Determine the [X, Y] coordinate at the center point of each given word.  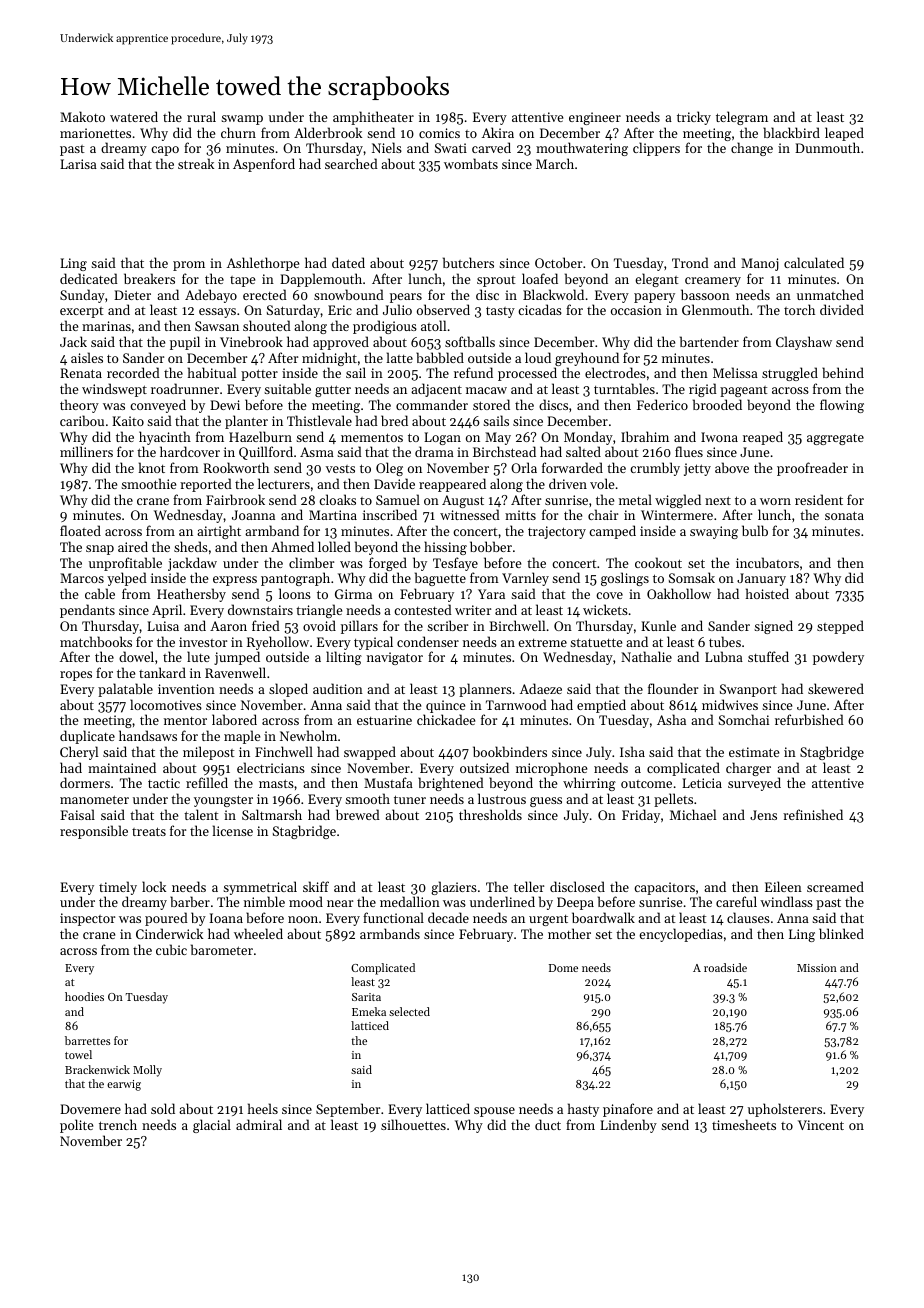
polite [76, 1126]
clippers [656, 149]
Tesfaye [455, 564]
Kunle [658, 625]
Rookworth [236, 467]
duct [548, 1124]
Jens [763, 815]
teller [529, 886]
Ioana [226, 918]
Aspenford [264, 165]
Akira [498, 132]
